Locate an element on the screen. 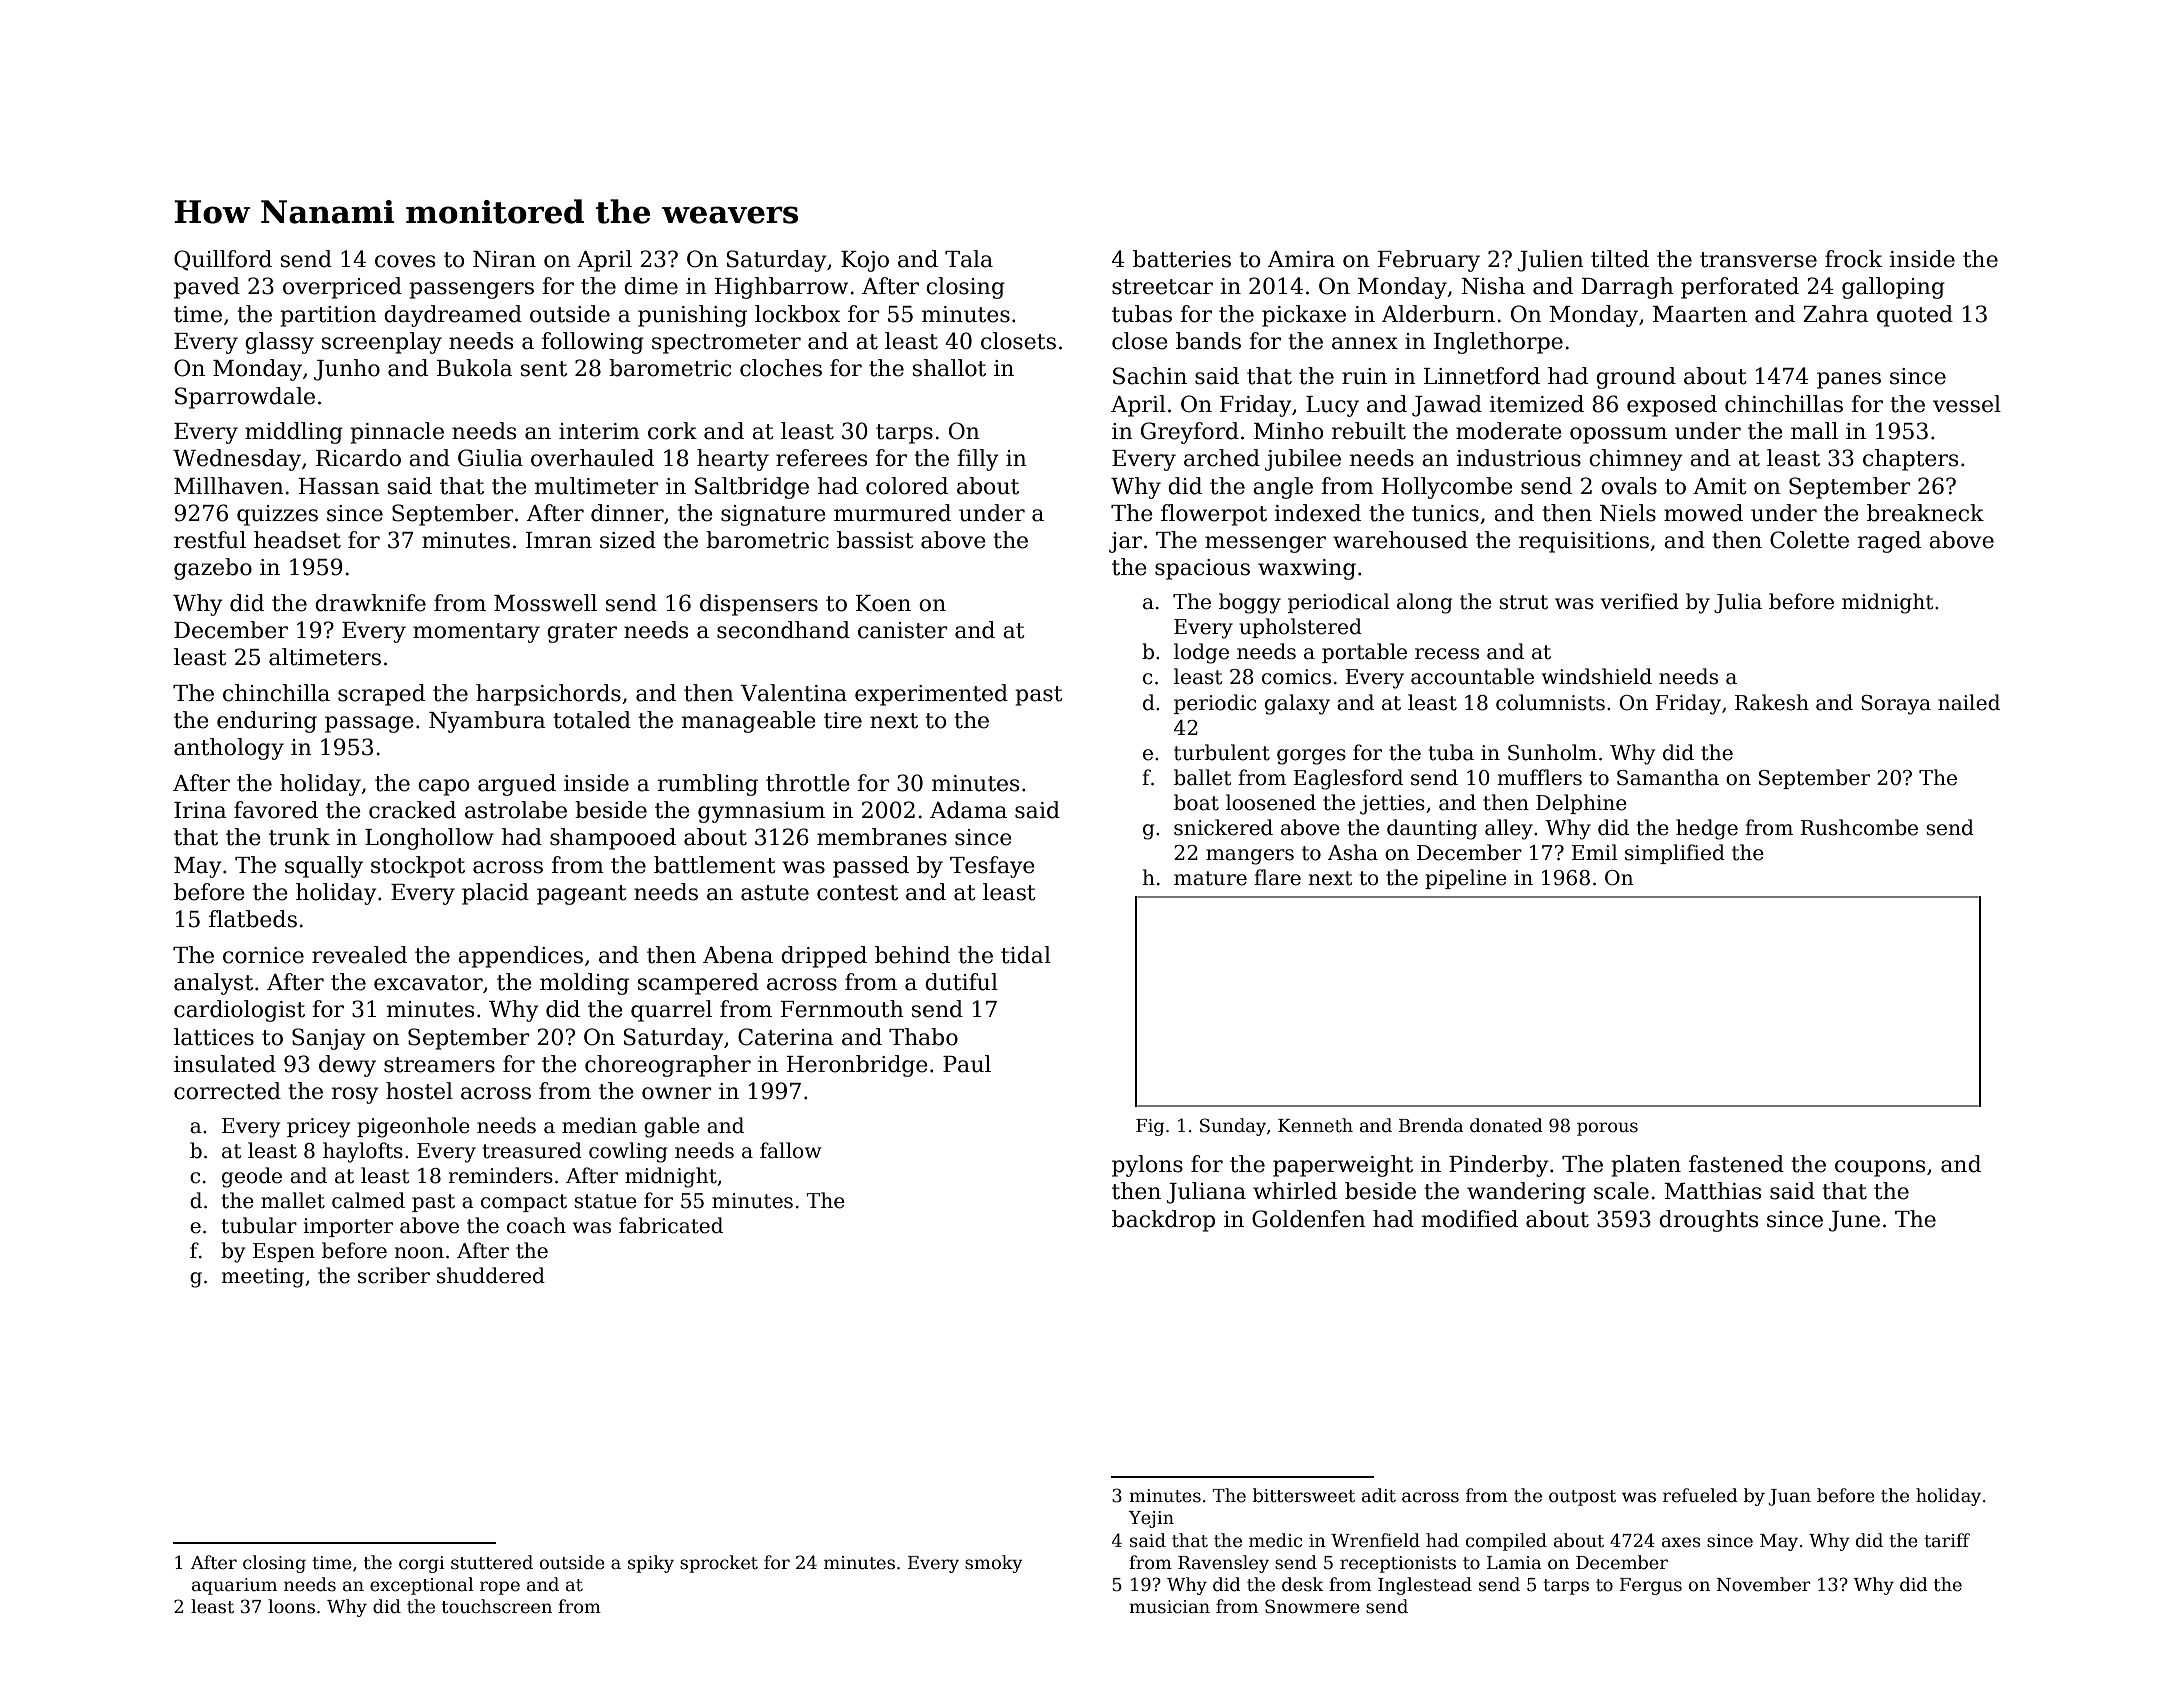 This screenshot has width=2178, height=1683. porous is located at coordinates (1607, 1129).
